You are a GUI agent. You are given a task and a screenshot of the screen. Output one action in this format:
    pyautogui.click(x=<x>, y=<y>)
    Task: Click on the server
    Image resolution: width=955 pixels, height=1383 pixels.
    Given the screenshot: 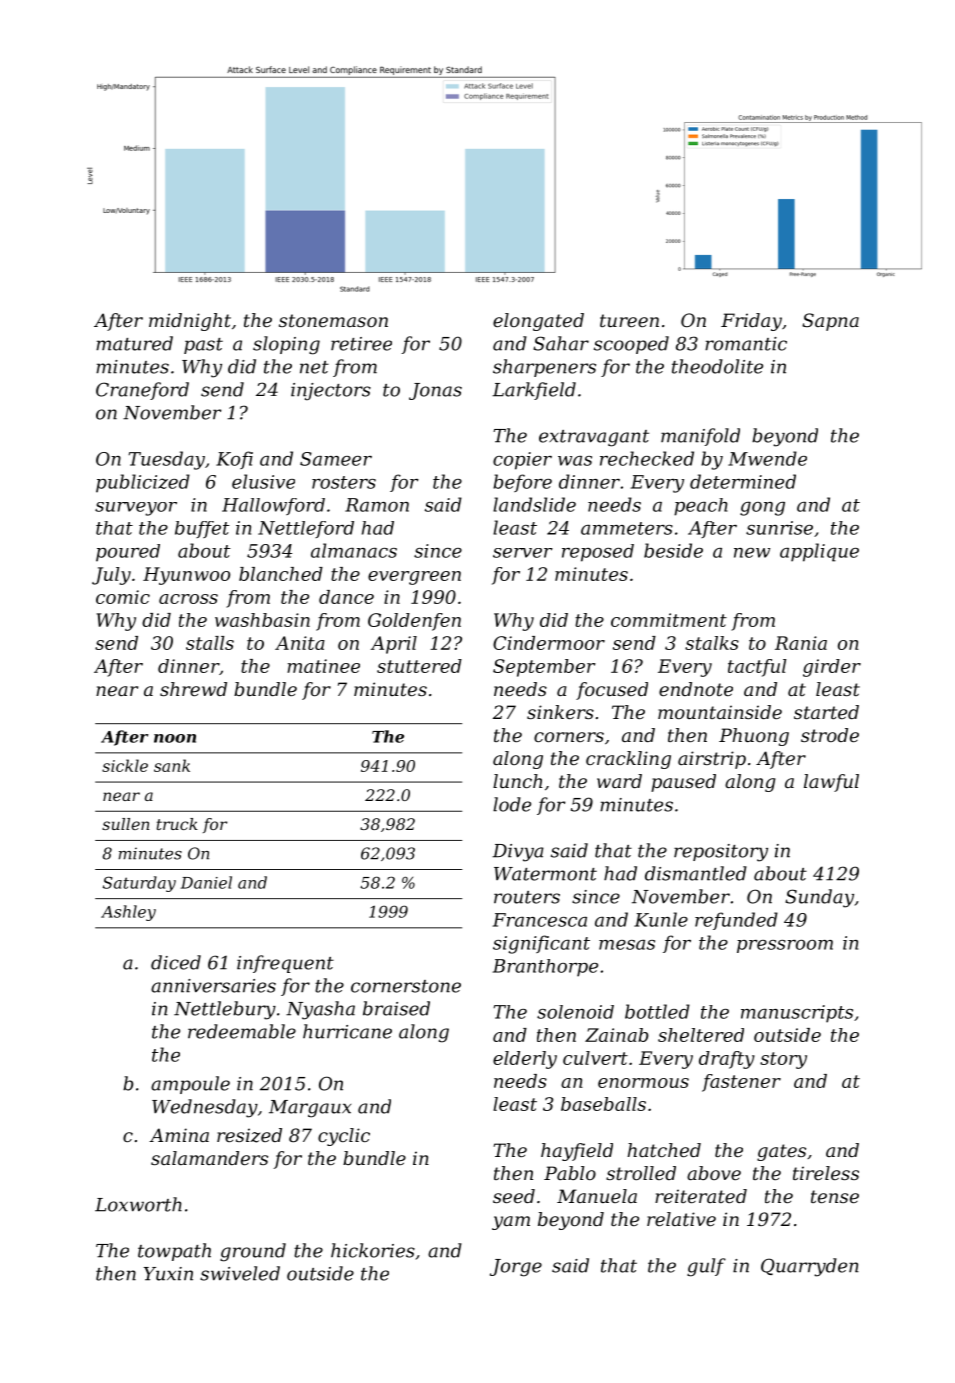 What is the action you would take?
    pyautogui.click(x=523, y=553)
